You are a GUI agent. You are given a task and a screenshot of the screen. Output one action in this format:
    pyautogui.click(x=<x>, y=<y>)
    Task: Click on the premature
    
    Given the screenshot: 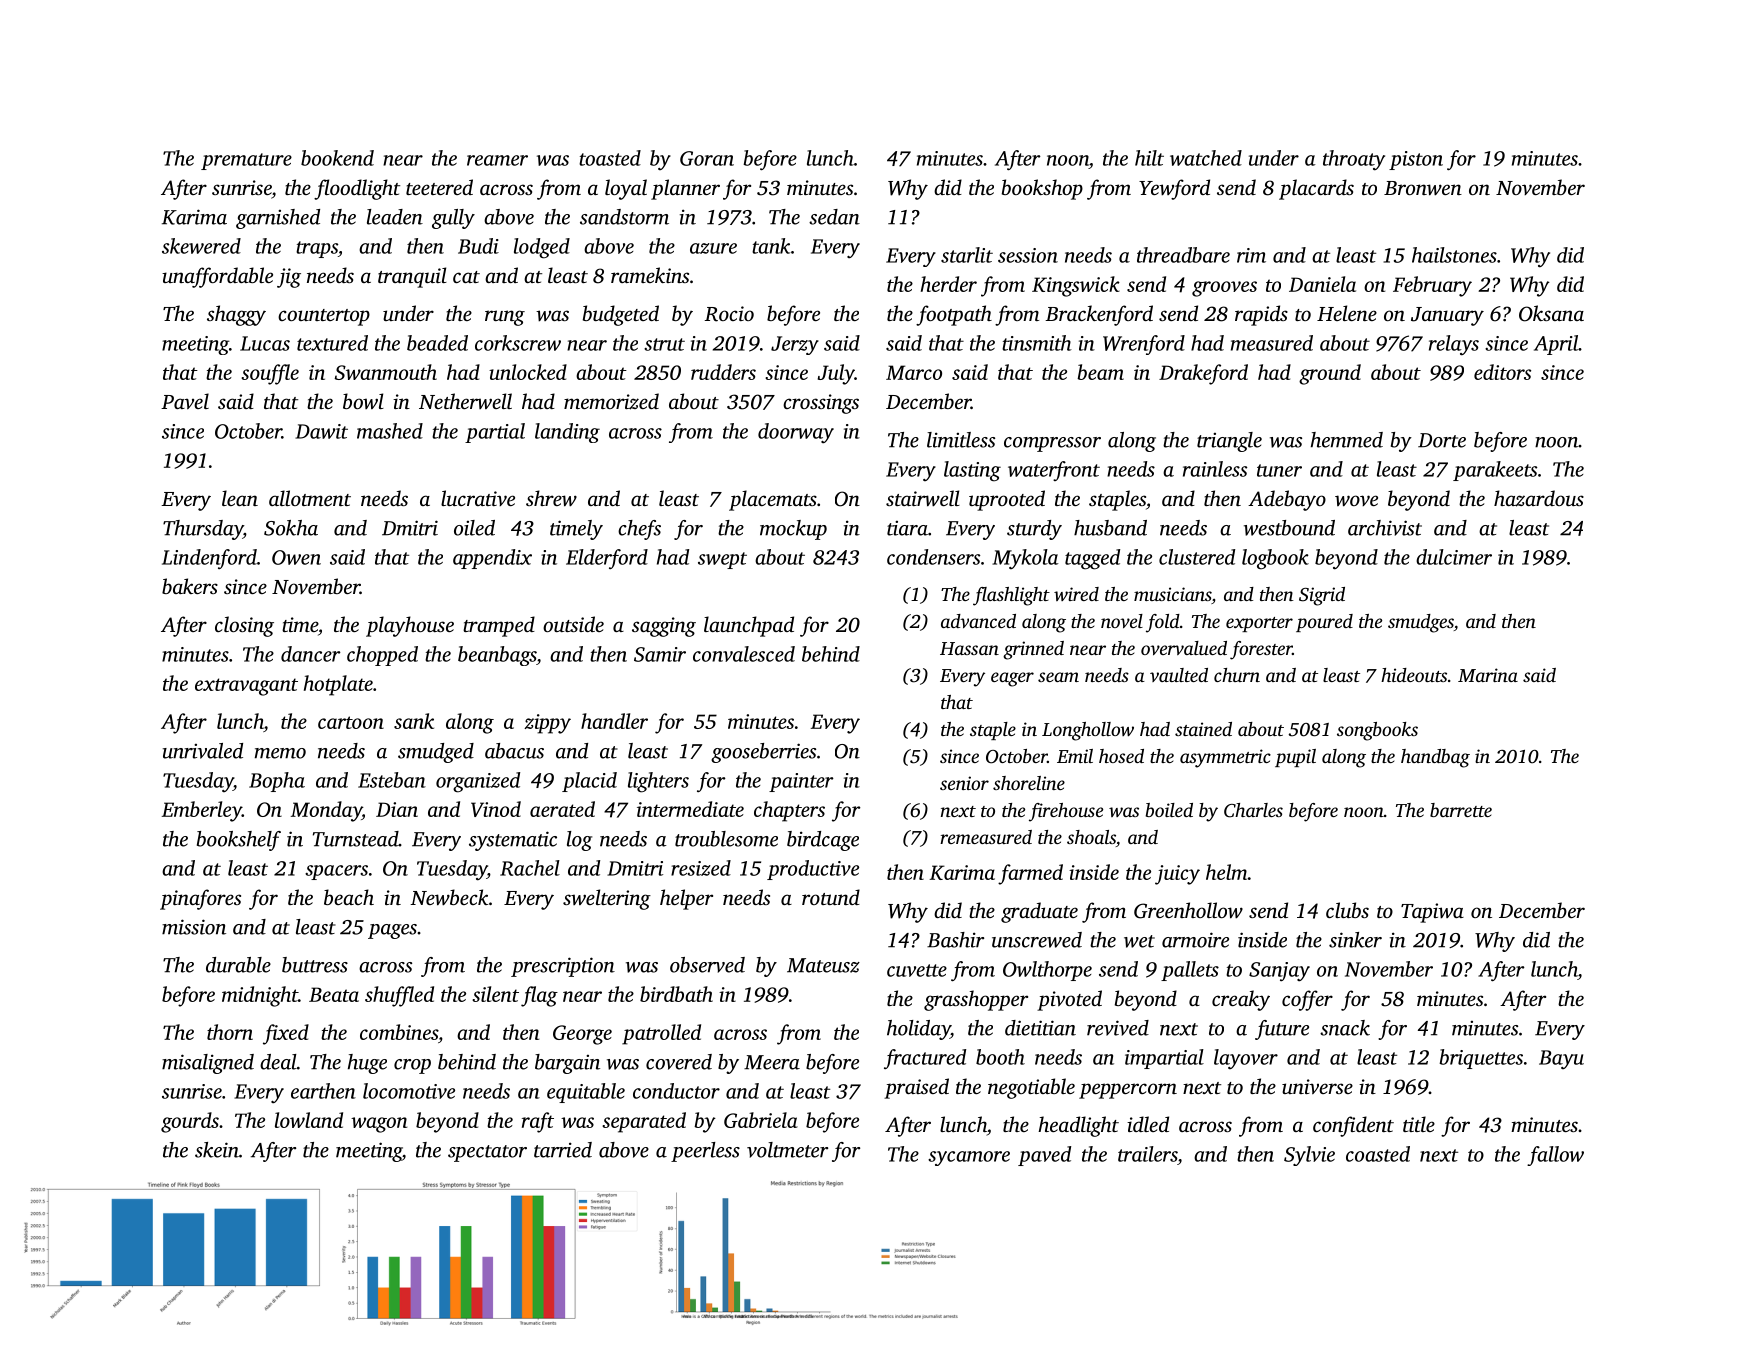 What is the action you would take?
    pyautogui.click(x=246, y=161)
